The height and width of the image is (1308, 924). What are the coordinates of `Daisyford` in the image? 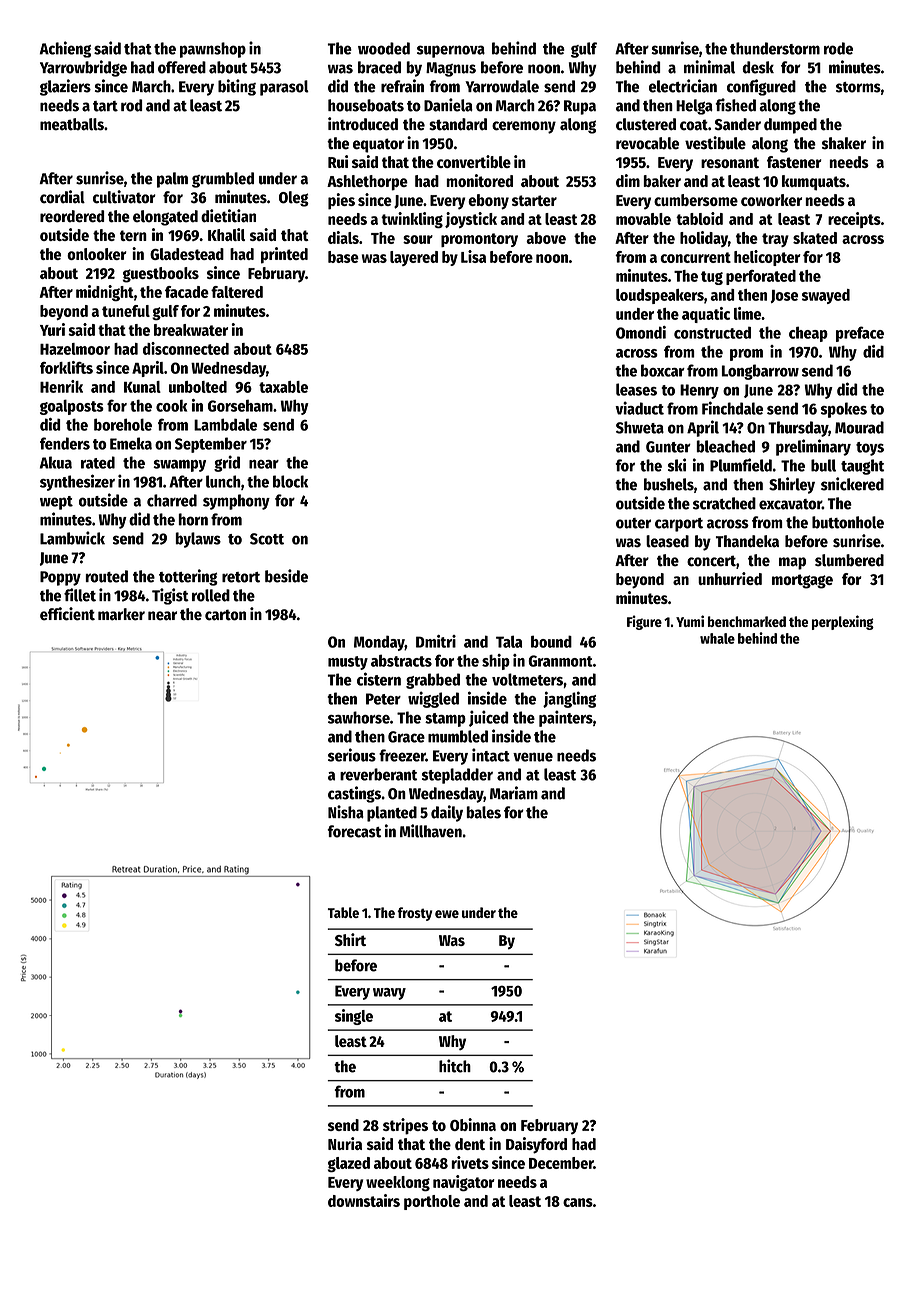 It's located at (536, 1145).
